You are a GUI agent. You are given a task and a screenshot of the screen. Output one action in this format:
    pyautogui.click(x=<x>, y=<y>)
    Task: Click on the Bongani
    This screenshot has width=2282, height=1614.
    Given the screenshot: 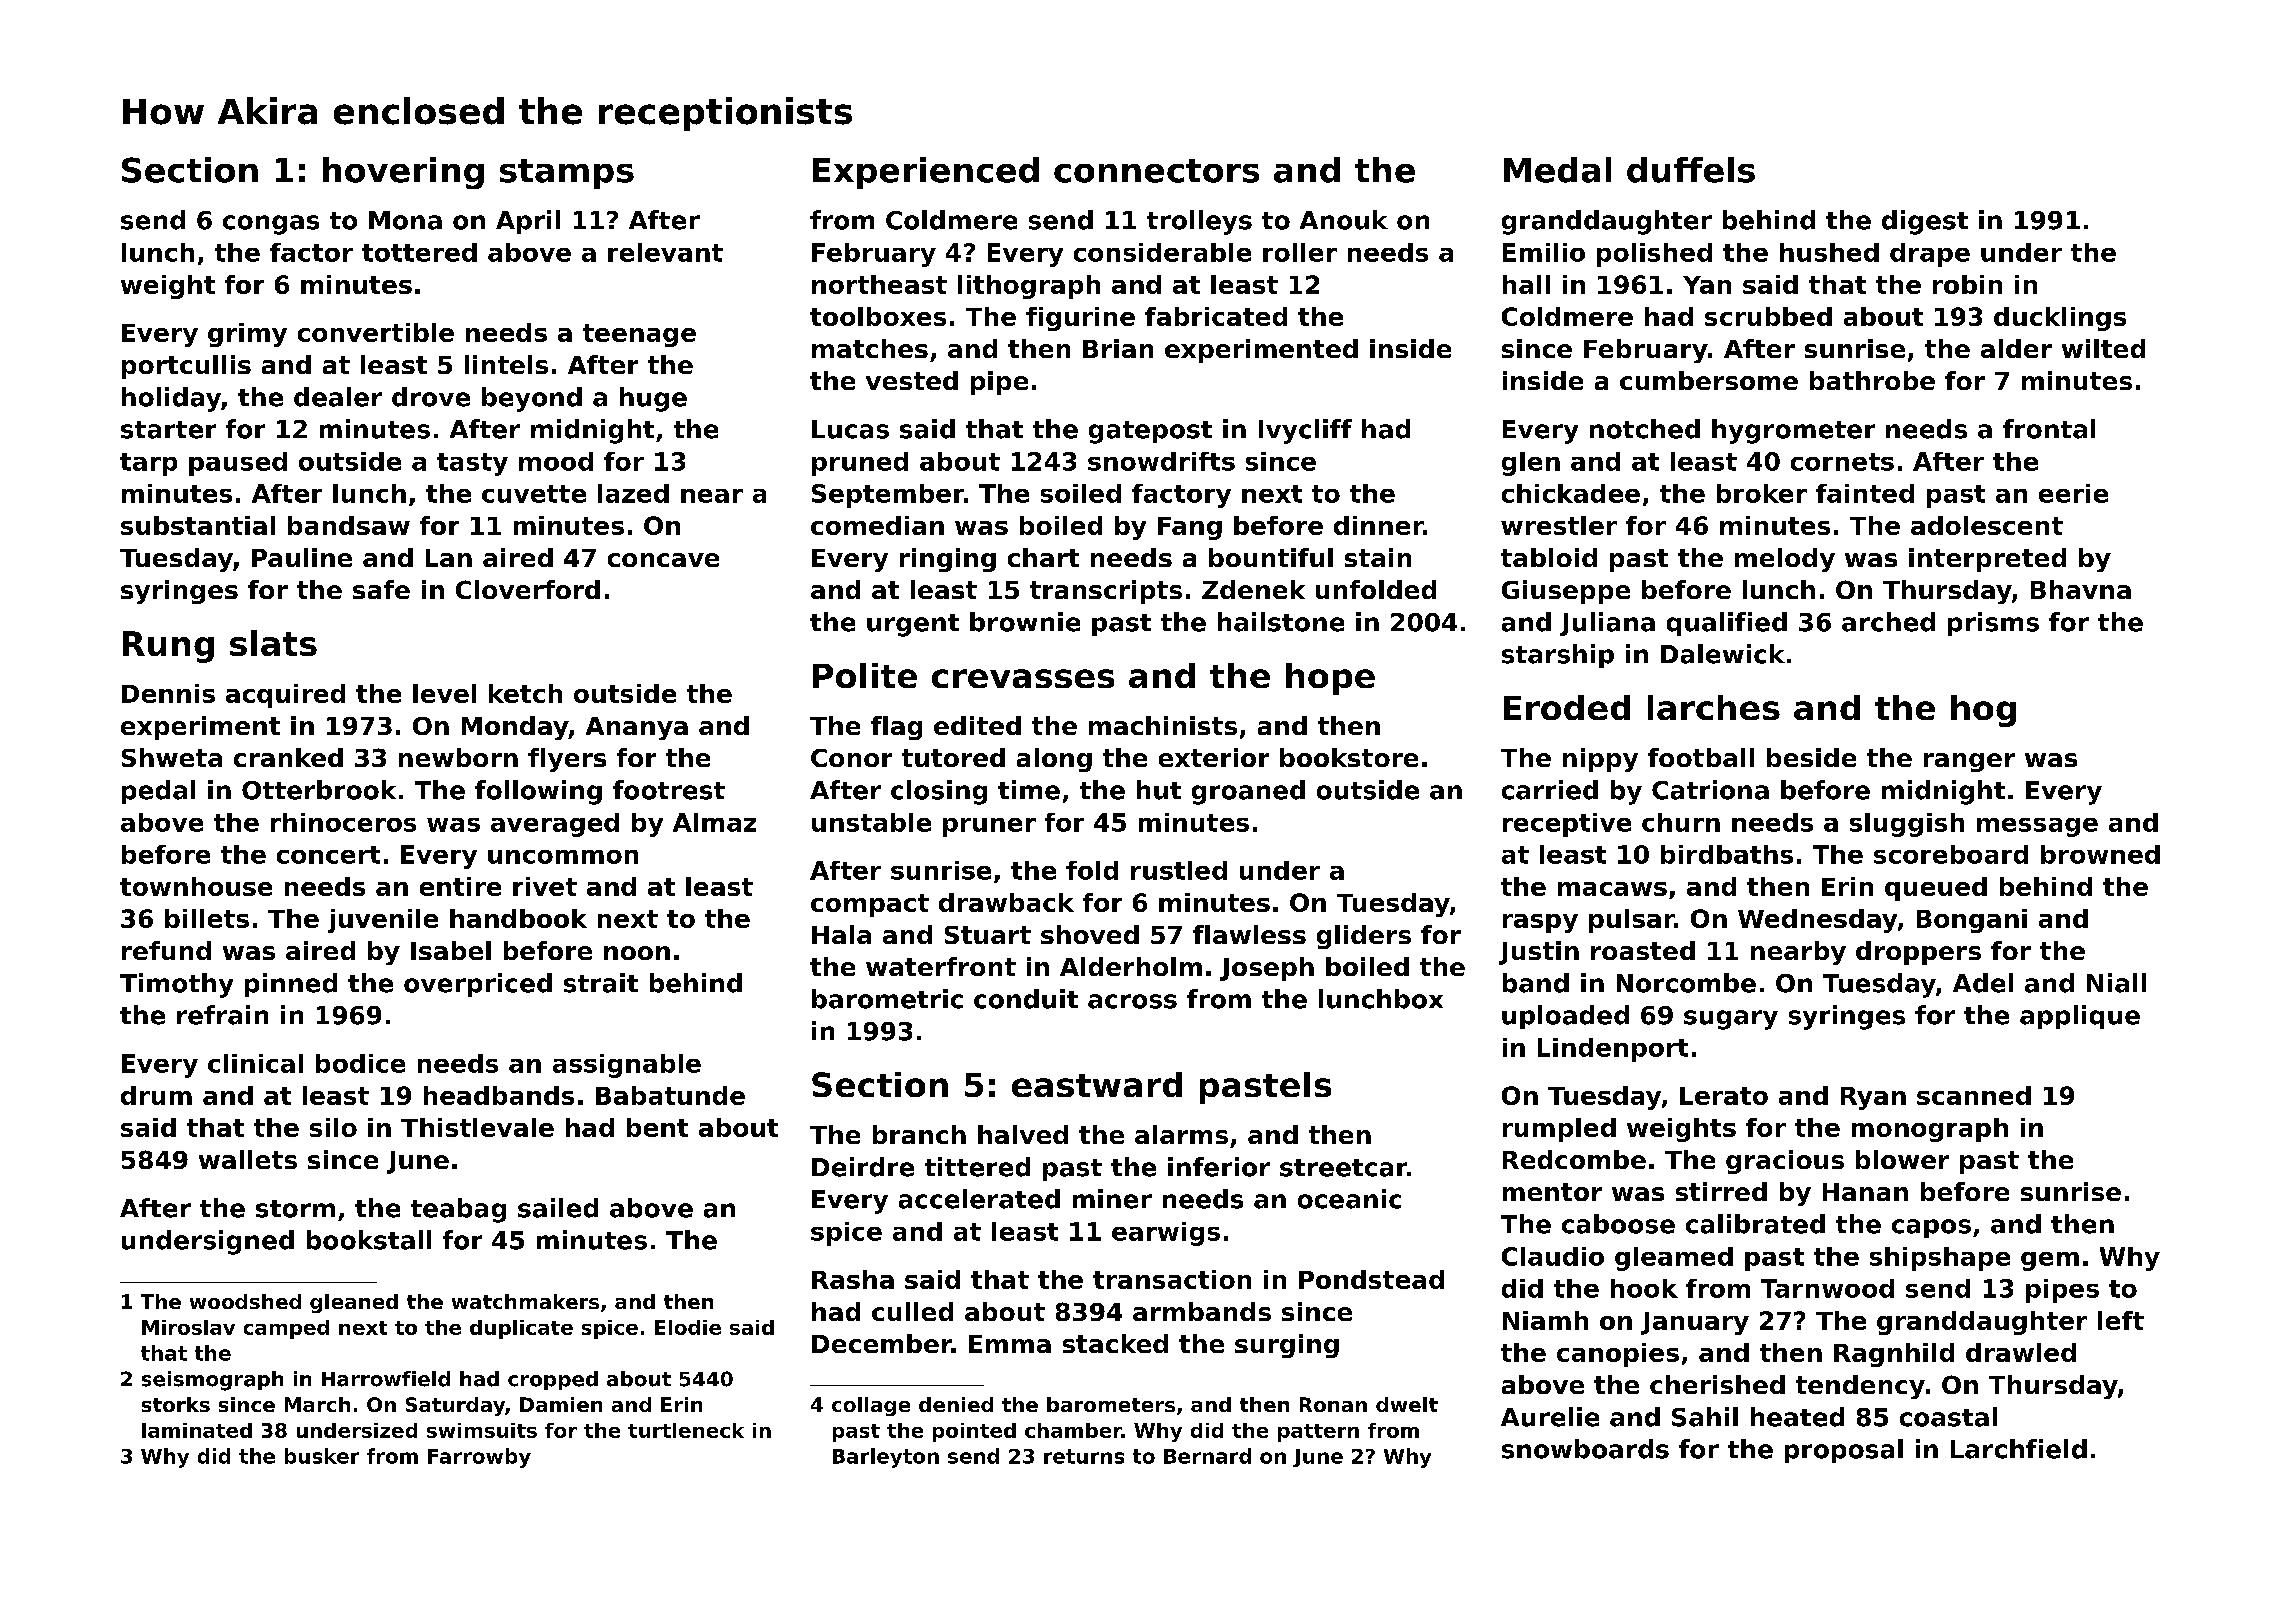 What is the action you would take?
    pyautogui.click(x=1972, y=921)
